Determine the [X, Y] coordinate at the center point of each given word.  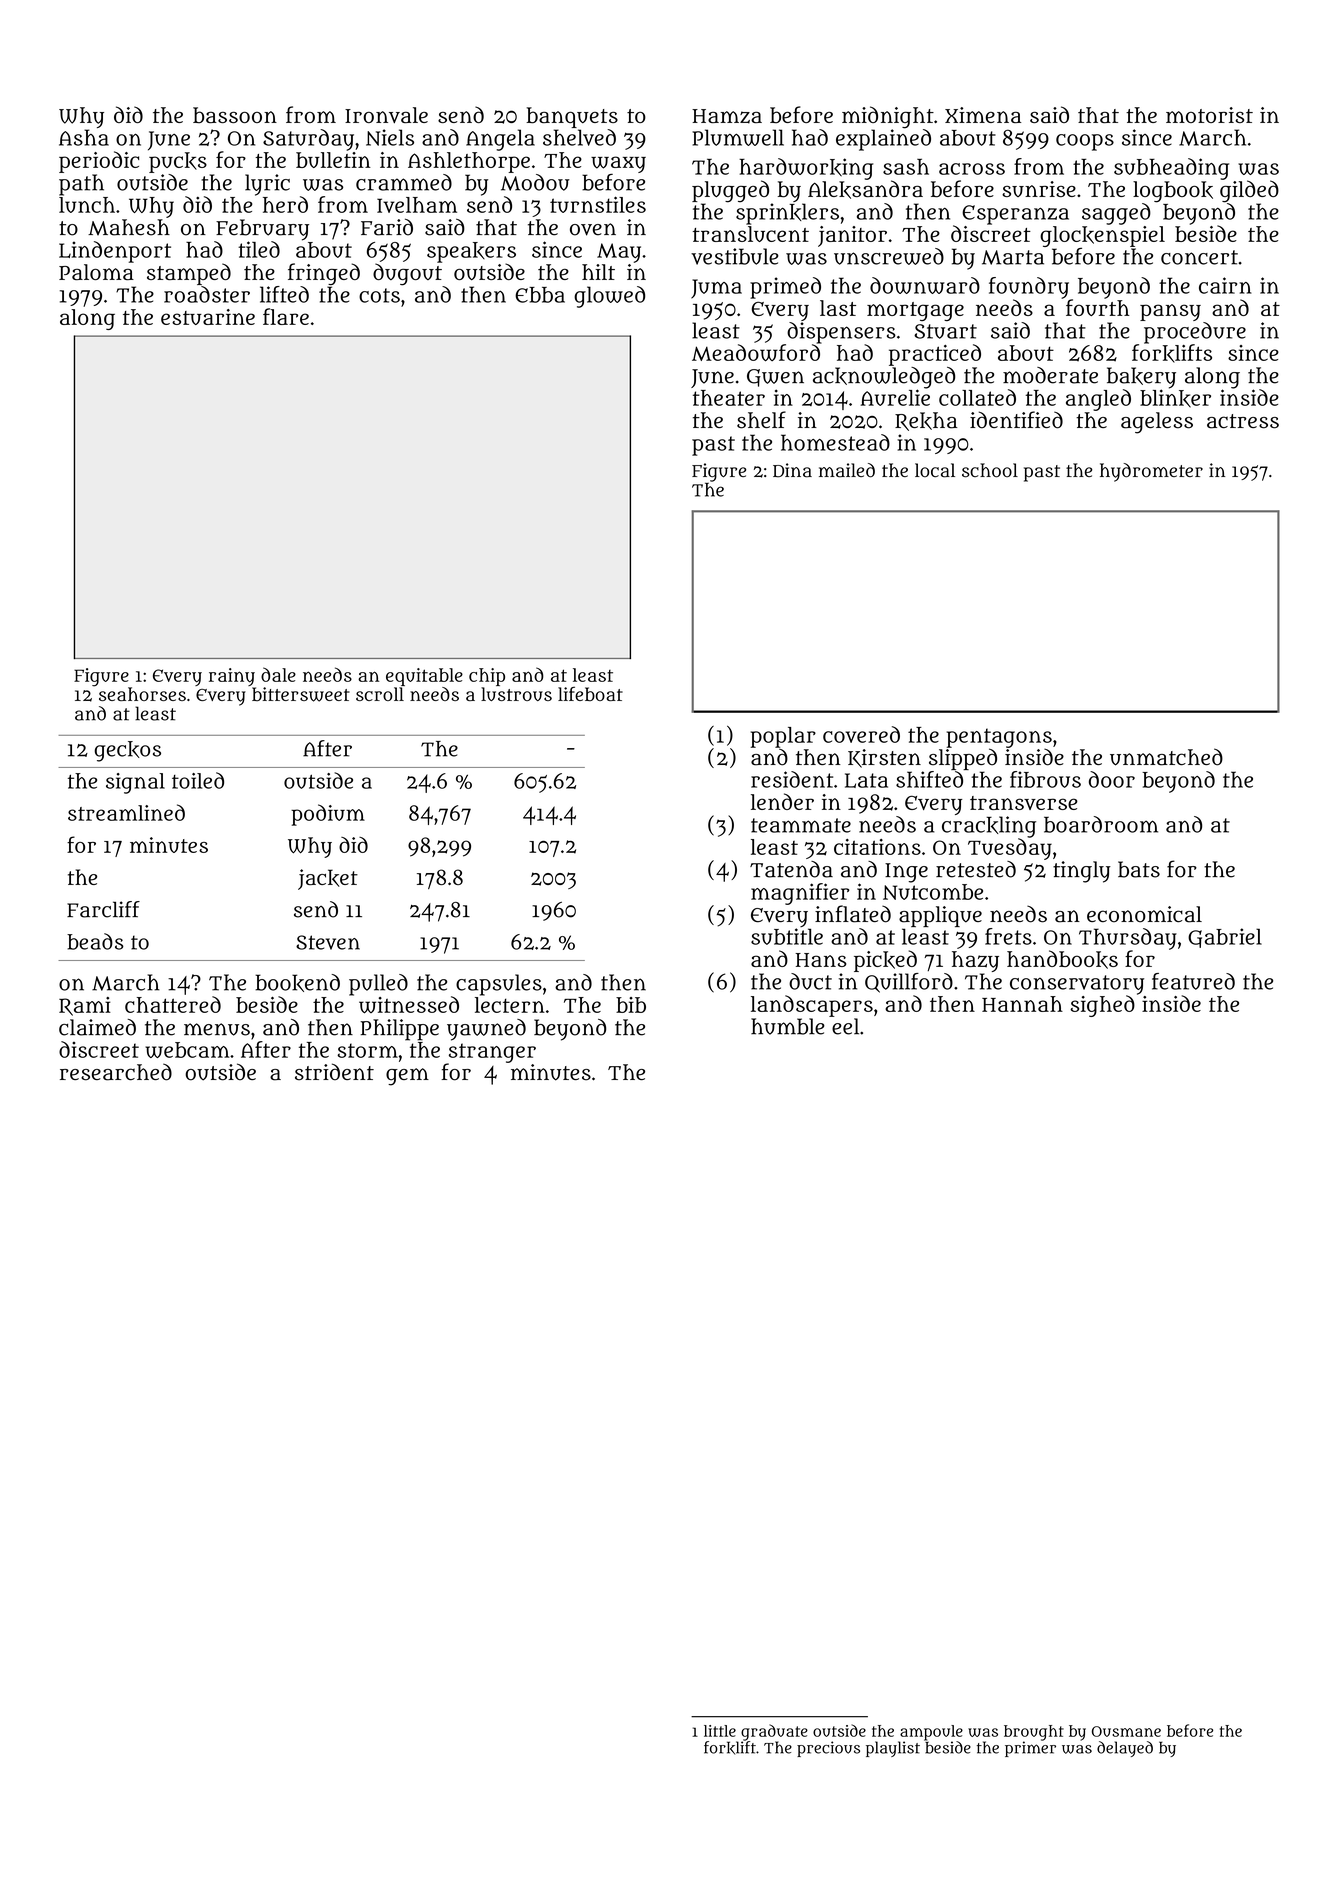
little [720, 1731]
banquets [572, 117]
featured [1193, 981]
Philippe [399, 1030]
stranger [492, 1053]
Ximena [983, 115]
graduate [774, 1732]
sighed [1102, 1006]
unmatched [1166, 757]
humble [788, 1026]
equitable [424, 677]
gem [407, 1077]
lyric [267, 185]
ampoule [931, 1733]
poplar [783, 737]
